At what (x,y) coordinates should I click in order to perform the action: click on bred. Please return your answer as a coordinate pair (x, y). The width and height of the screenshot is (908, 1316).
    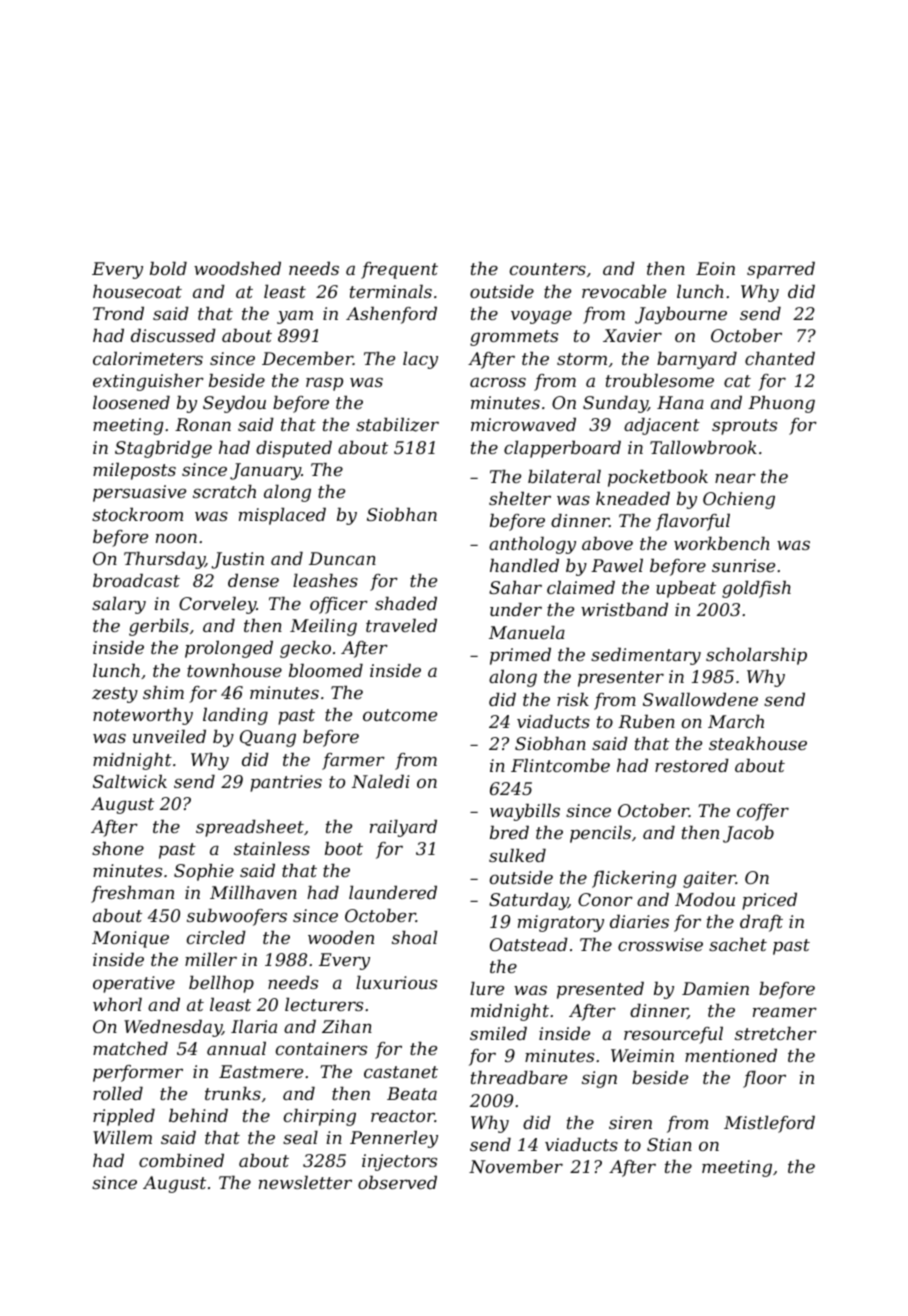
    Looking at the image, I should click on (509, 832).
